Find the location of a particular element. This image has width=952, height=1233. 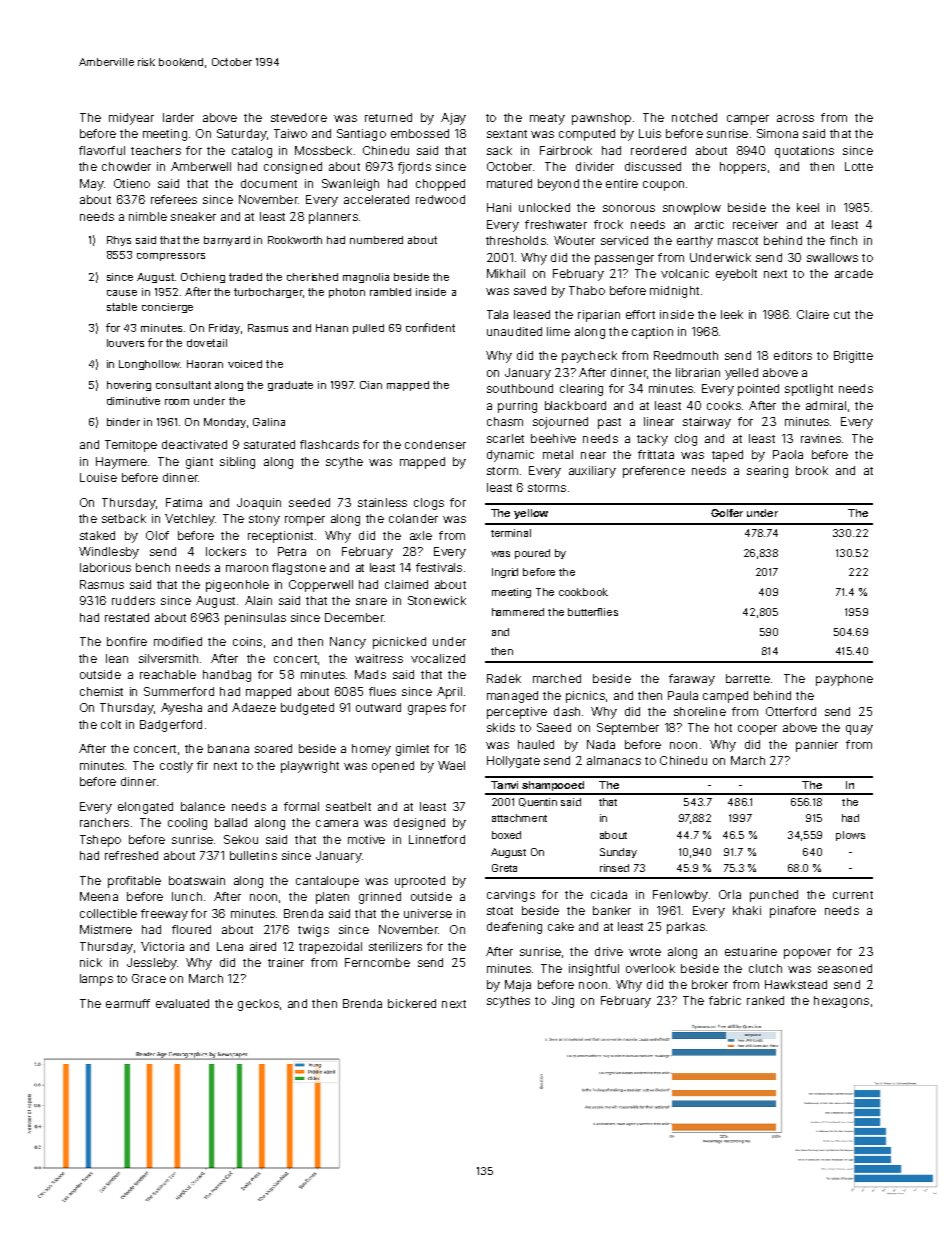

referees is located at coordinates (174, 199).
